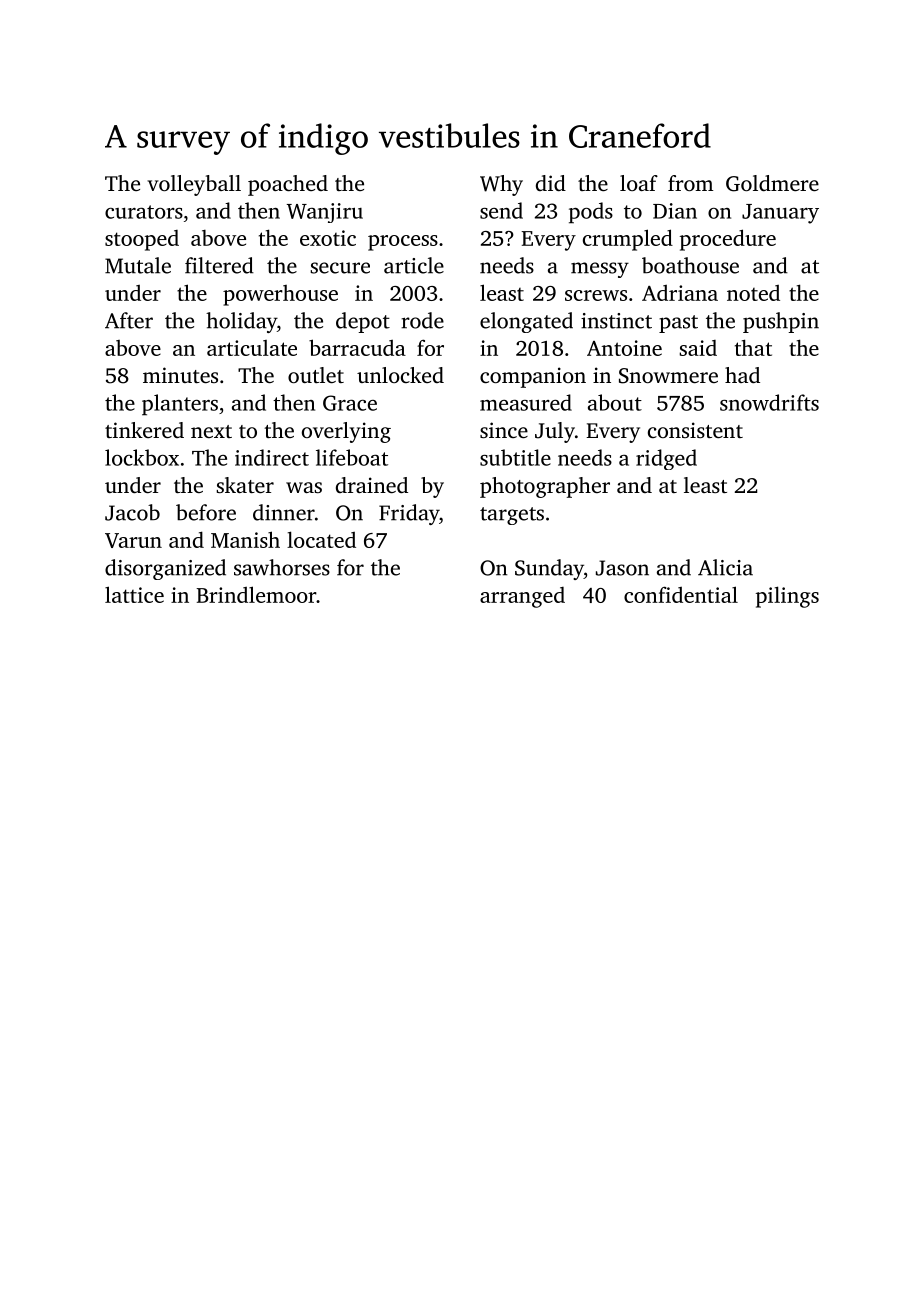  What do you see at coordinates (350, 403) in the screenshot?
I see `Grace` at bounding box center [350, 403].
